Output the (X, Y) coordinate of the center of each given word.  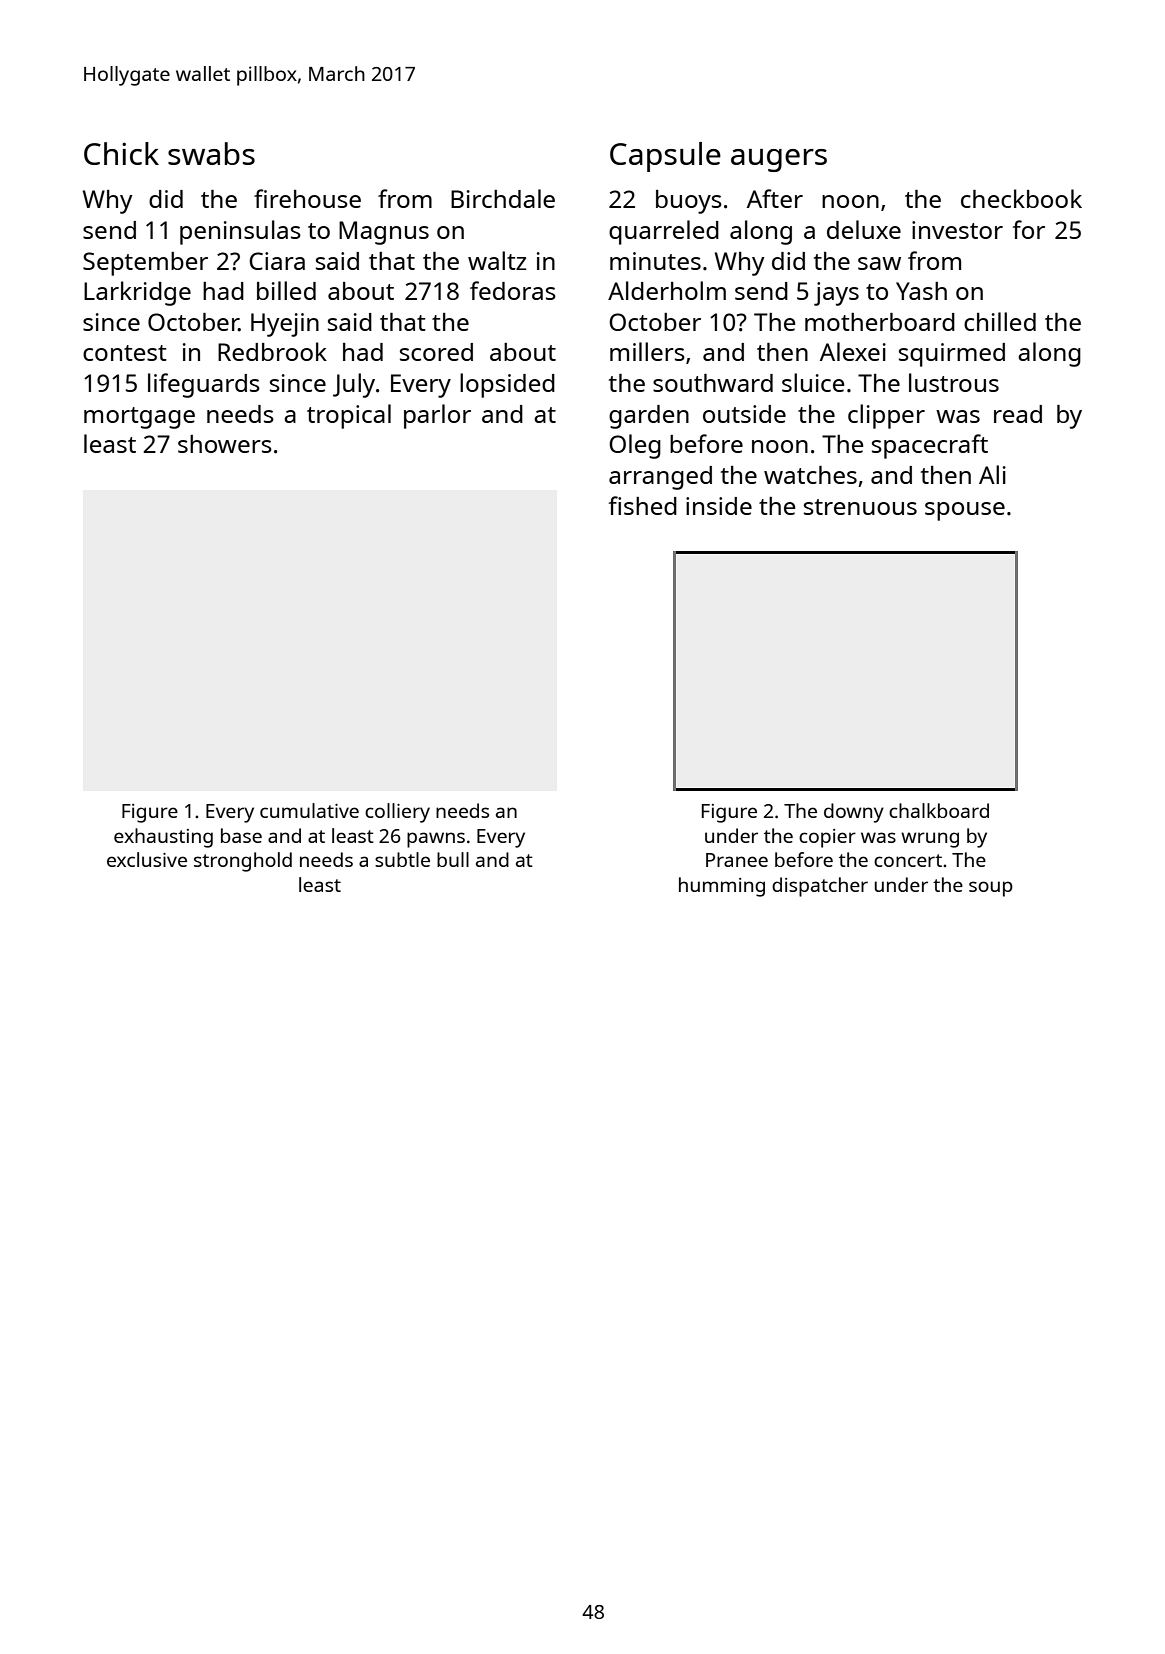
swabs (211, 153)
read (1018, 414)
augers (779, 160)
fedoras (513, 290)
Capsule (665, 157)
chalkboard (939, 810)
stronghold (243, 862)
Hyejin (285, 325)
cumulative (309, 810)
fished (643, 505)
